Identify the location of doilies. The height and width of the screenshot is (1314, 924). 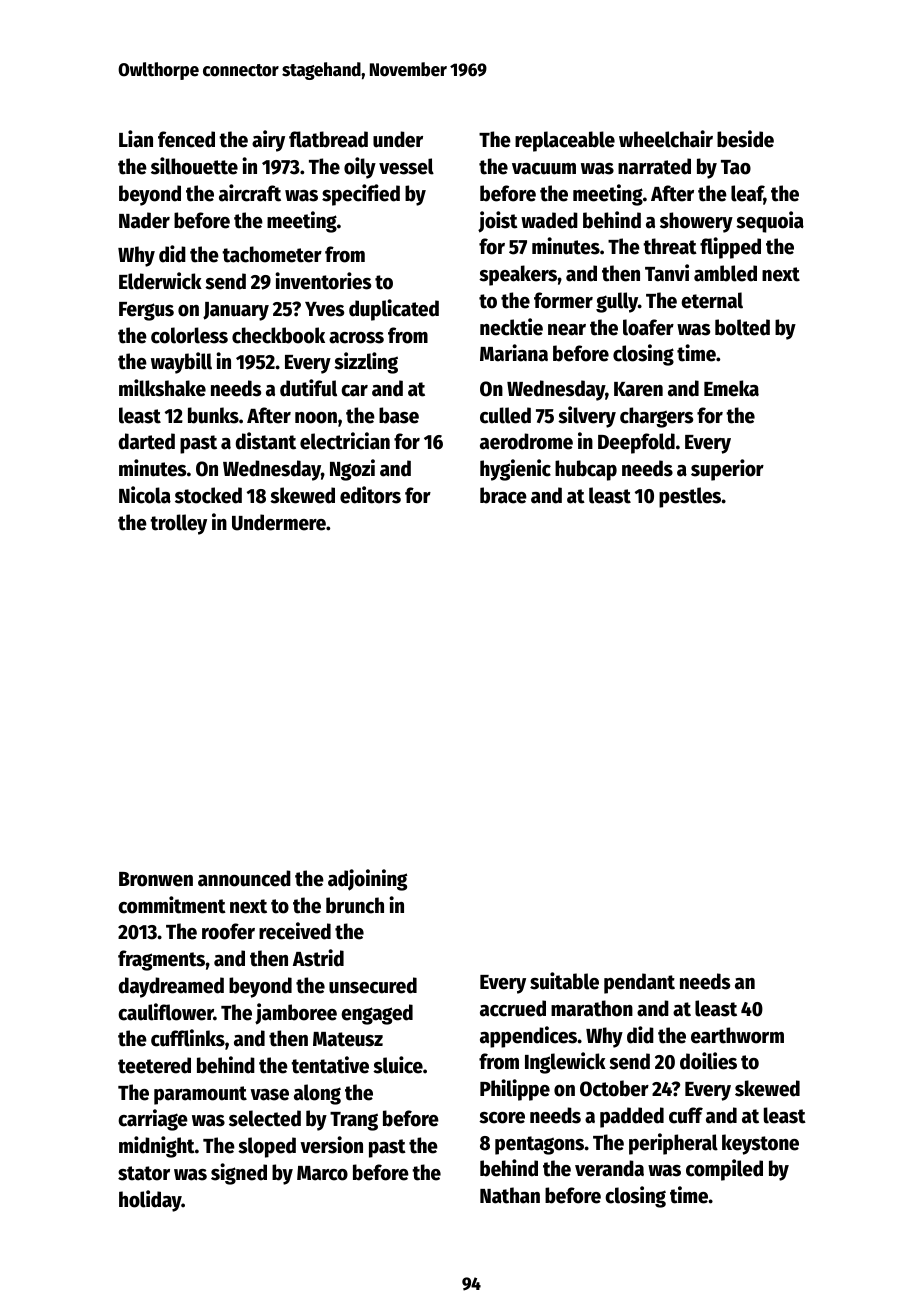
(708, 1061).
